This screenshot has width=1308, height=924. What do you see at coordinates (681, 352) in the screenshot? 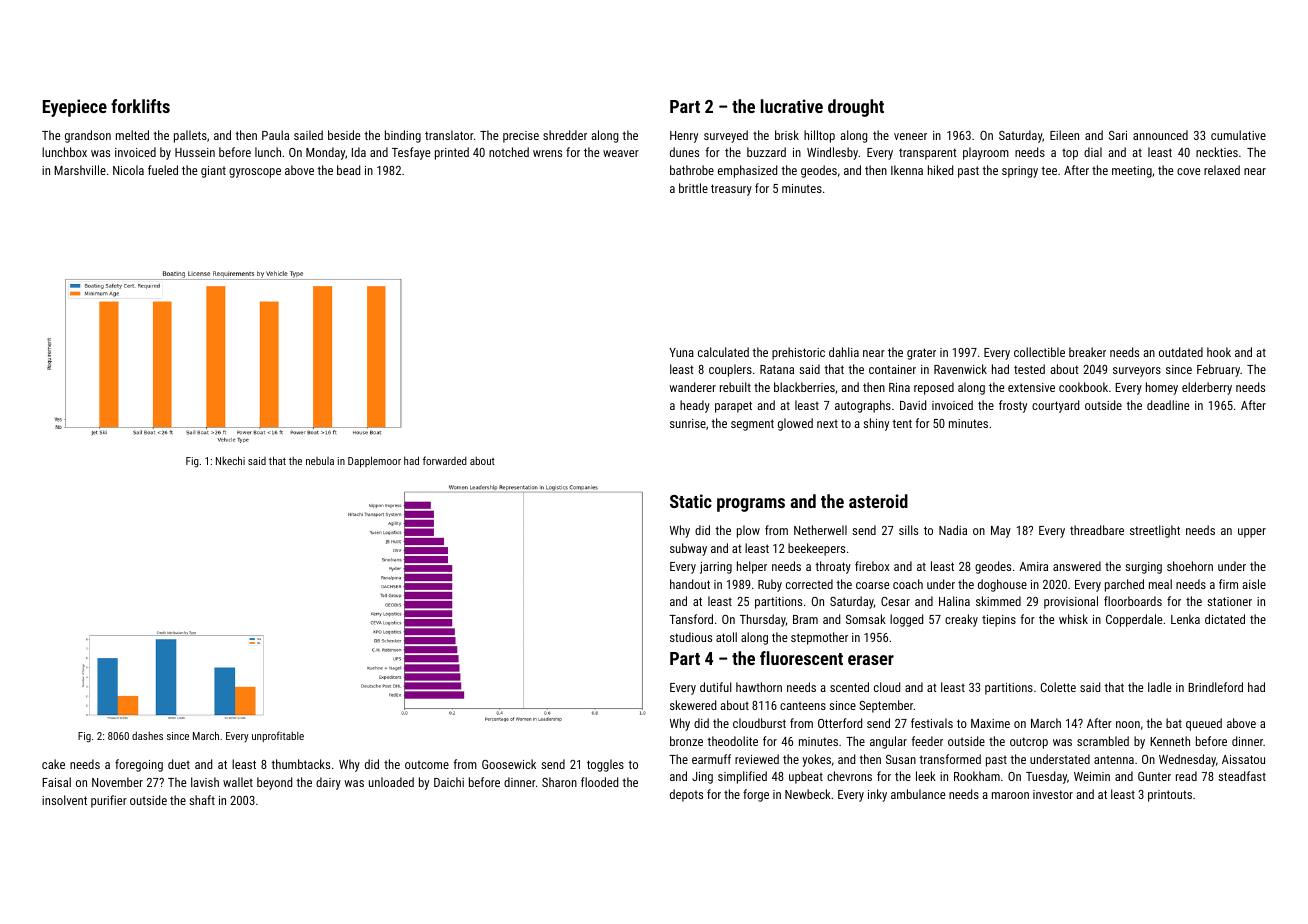
I see `Yuna` at bounding box center [681, 352].
